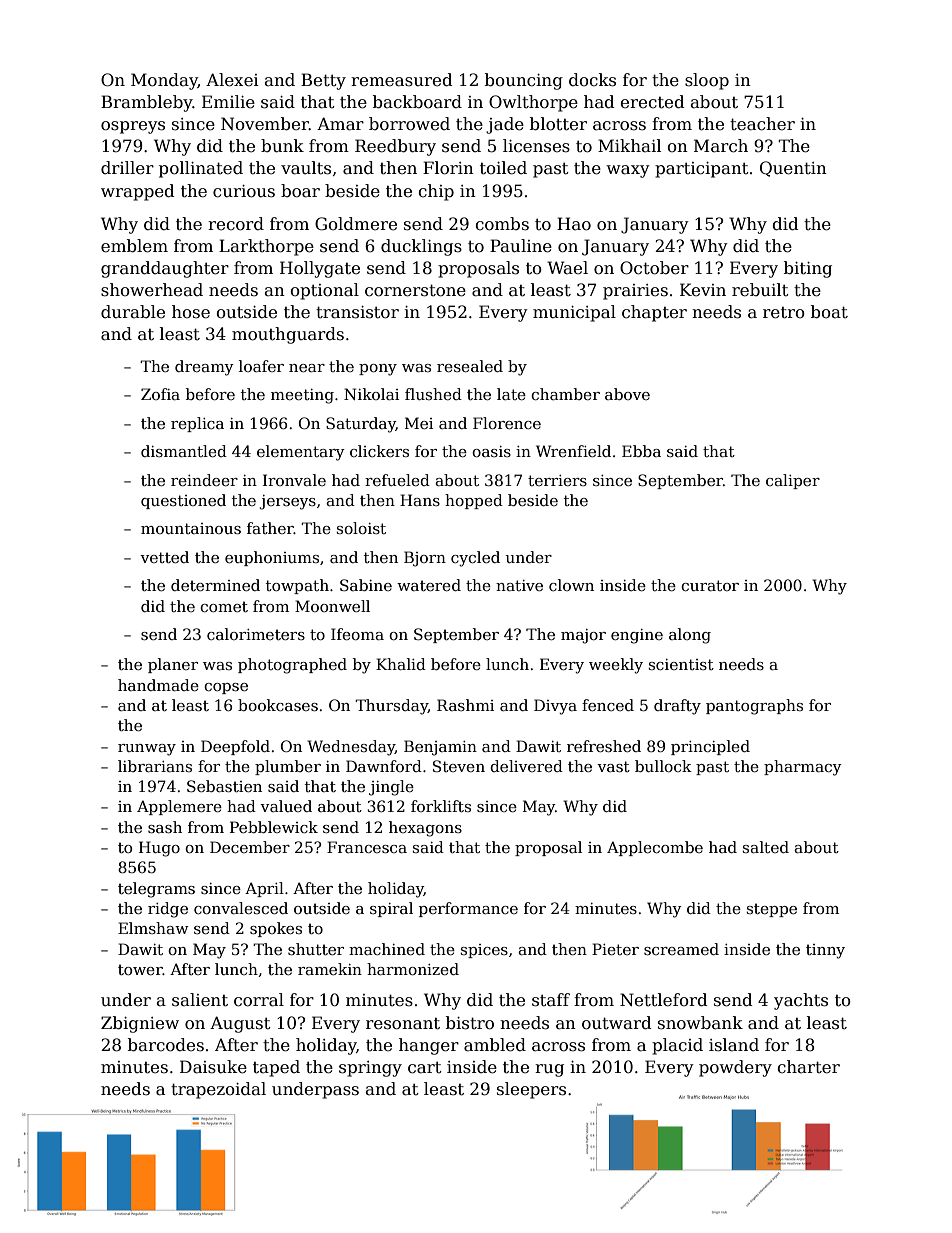 This image has width=952, height=1233. Describe the element at coordinates (133, 312) in the image. I see `durable` at that location.
